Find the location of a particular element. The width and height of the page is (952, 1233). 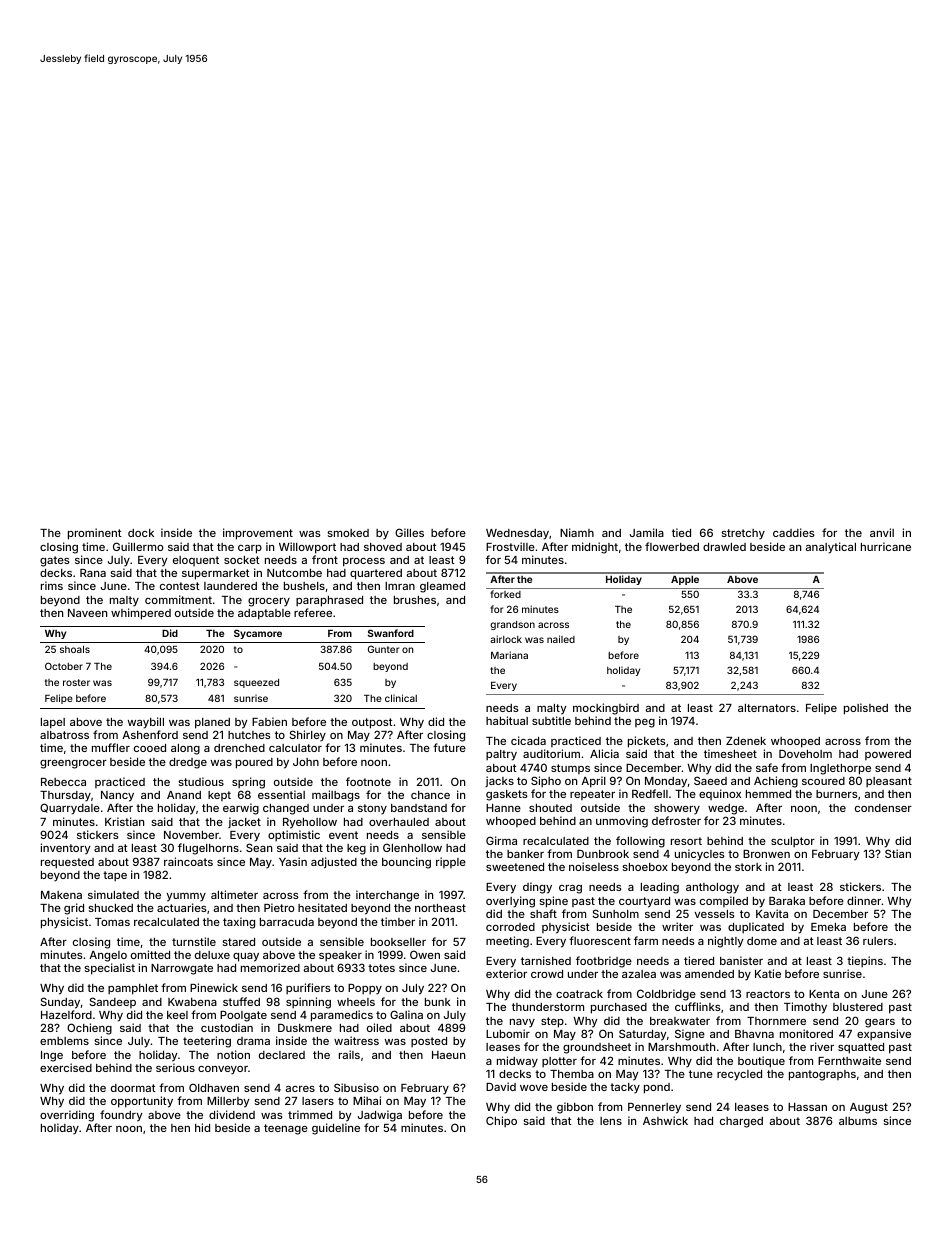

hid is located at coordinates (202, 1127).
